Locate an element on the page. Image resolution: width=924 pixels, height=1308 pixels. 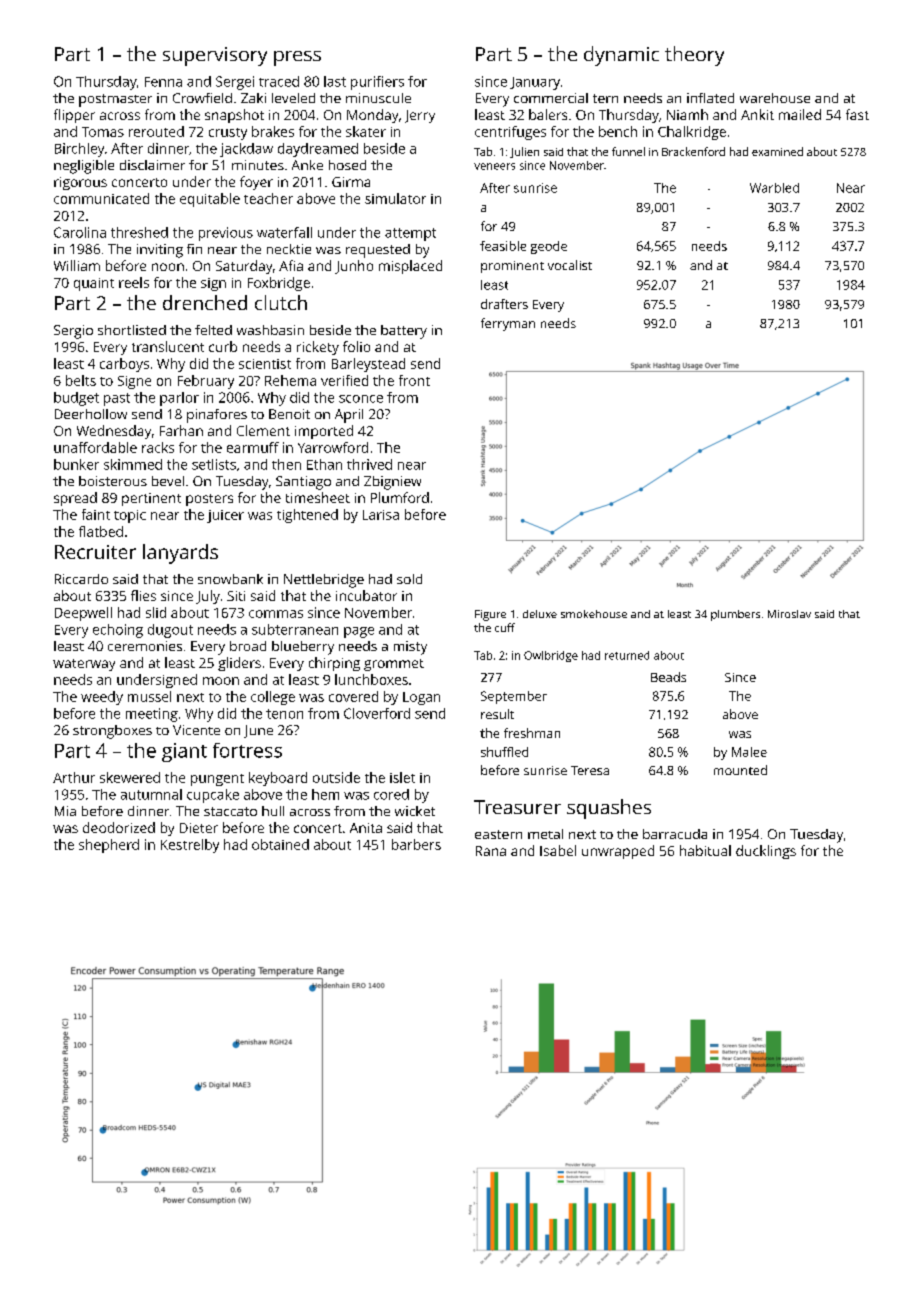
college is located at coordinates (273, 698).
